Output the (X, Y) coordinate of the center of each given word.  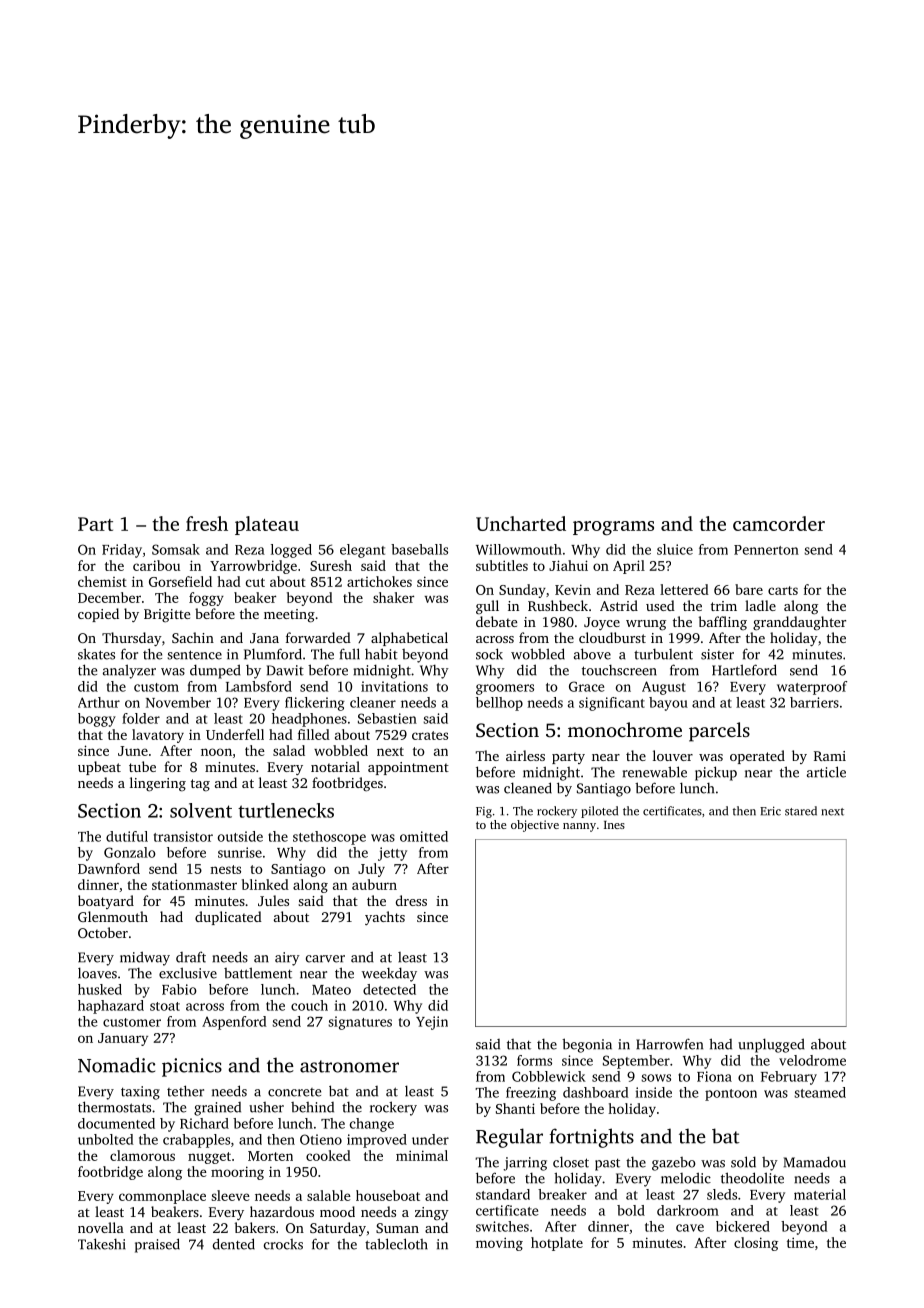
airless (525, 755)
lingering (158, 784)
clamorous (142, 1155)
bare (749, 589)
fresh (207, 523)
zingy (432, 1214)
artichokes (379, 581)
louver (673, 755)
